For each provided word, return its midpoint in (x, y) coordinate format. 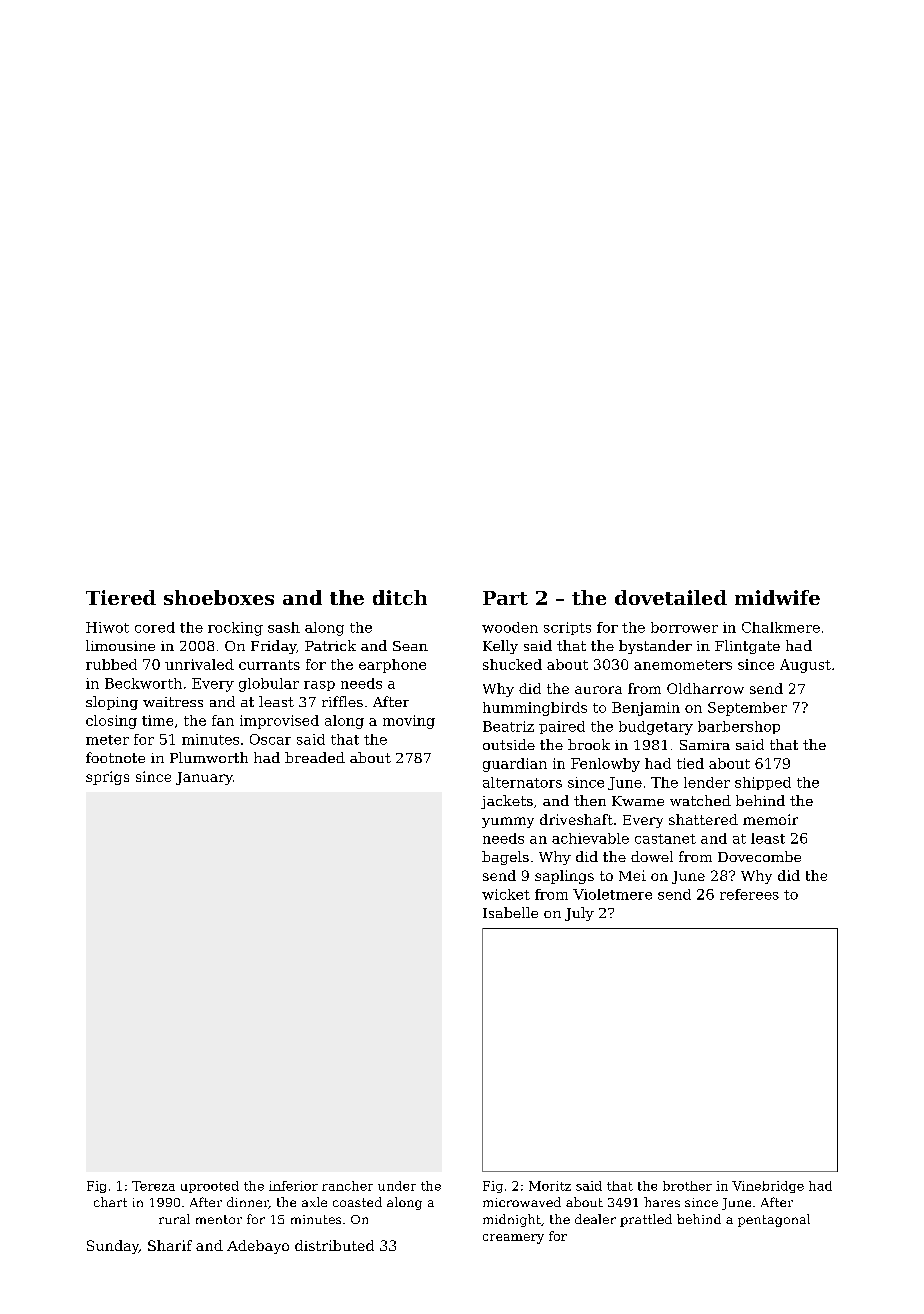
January (204, 778)
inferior (293, 1186)
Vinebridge (768, 1187)
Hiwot (107, 627)
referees (749, 894)
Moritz (550, 1186)
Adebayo (258, 1247)
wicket (506, 894)
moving (409, 722)
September (747, 709)
